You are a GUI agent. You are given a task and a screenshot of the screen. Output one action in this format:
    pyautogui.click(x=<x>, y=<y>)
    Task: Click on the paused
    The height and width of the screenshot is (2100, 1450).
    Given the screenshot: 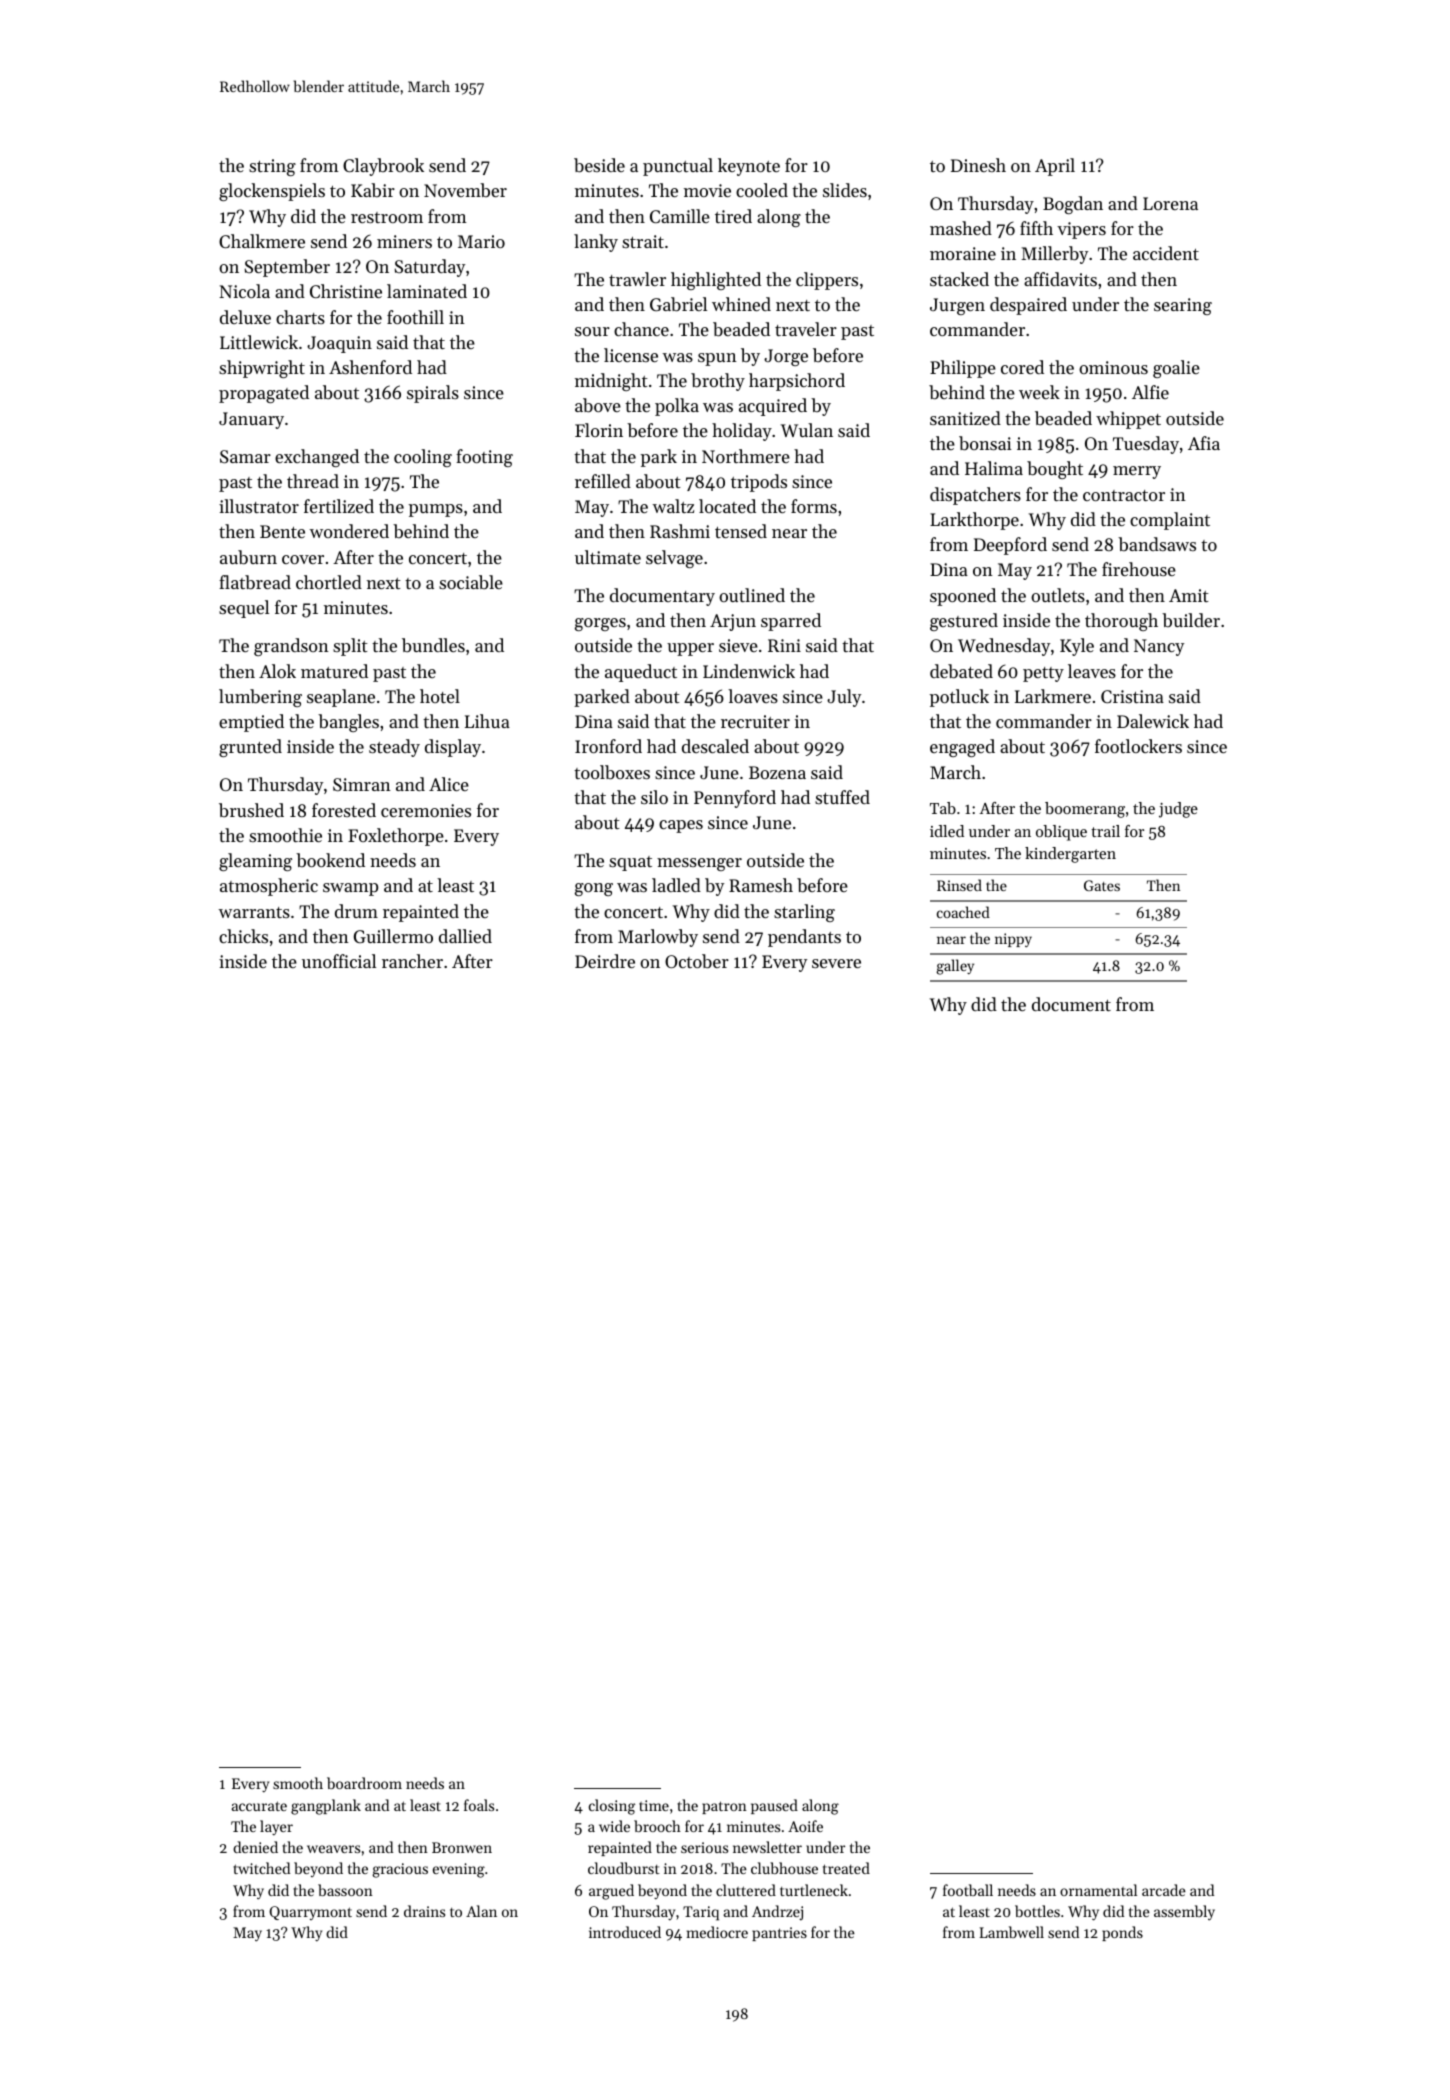 What is the action you would take?
    pyautogui.click(x=774, y=1806)
